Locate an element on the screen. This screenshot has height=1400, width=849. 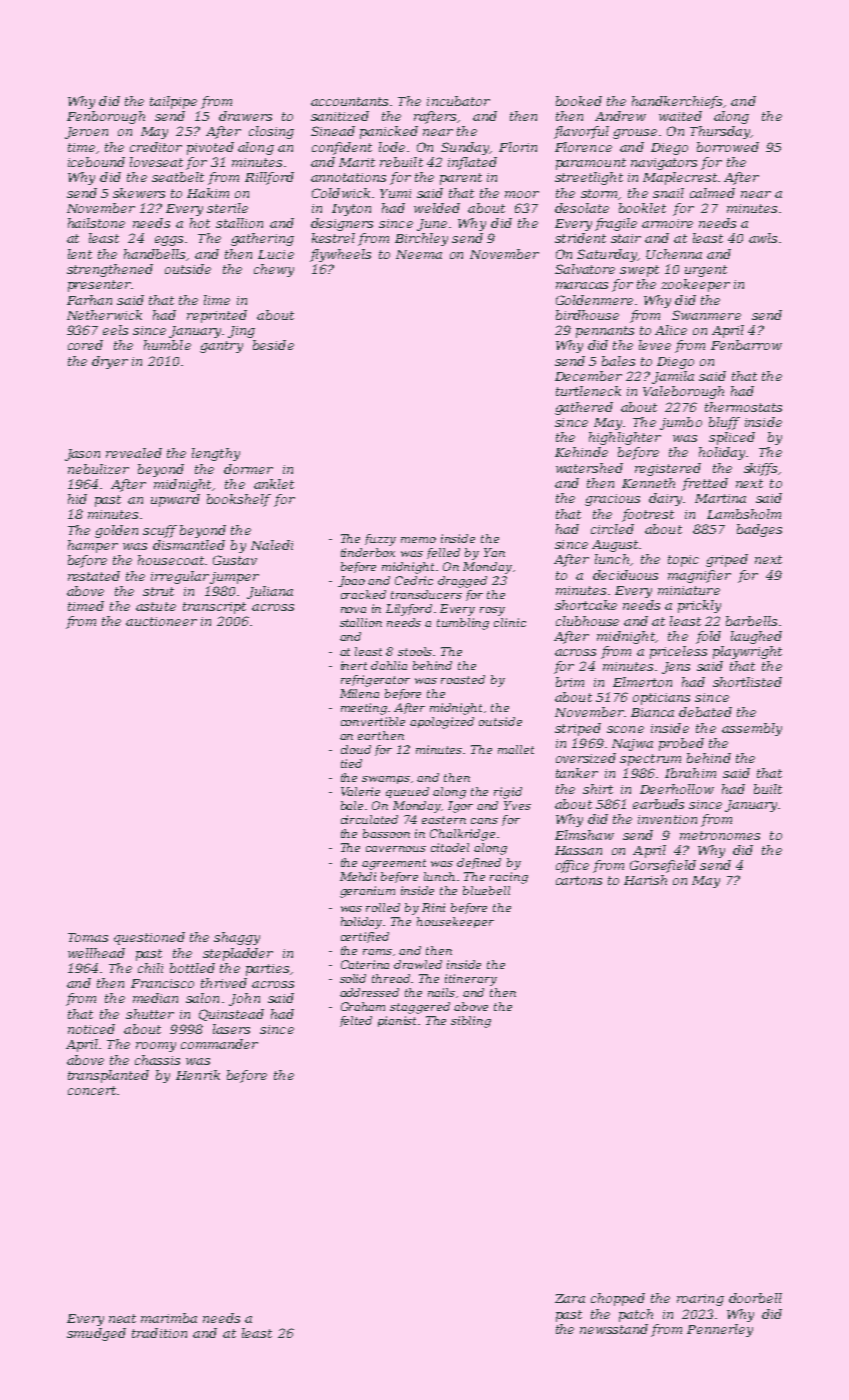
Harish is located at coordinates (645, 880).
